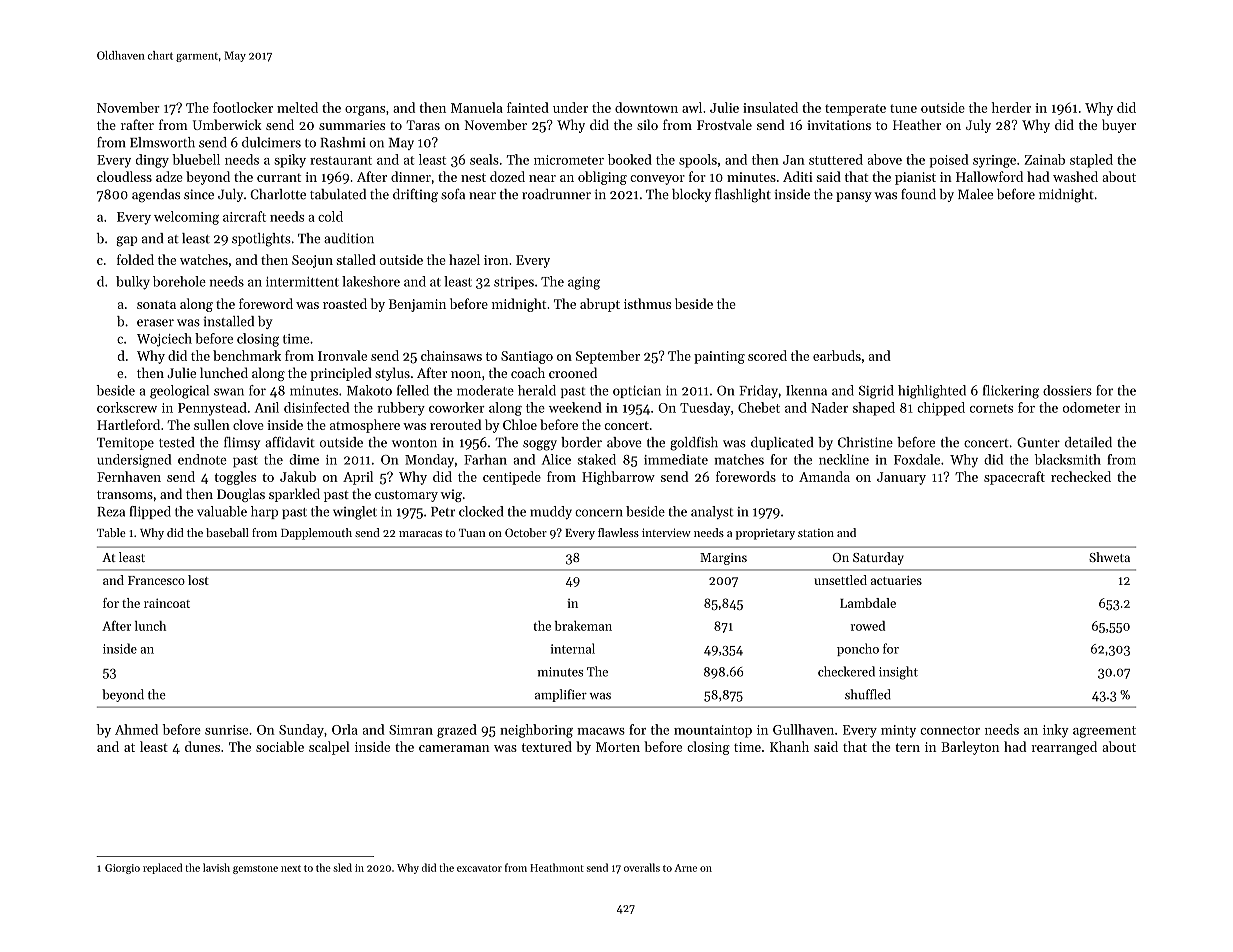 The height and width of the document is (952, 1233). I want to click on textured, so click(547, 746).
